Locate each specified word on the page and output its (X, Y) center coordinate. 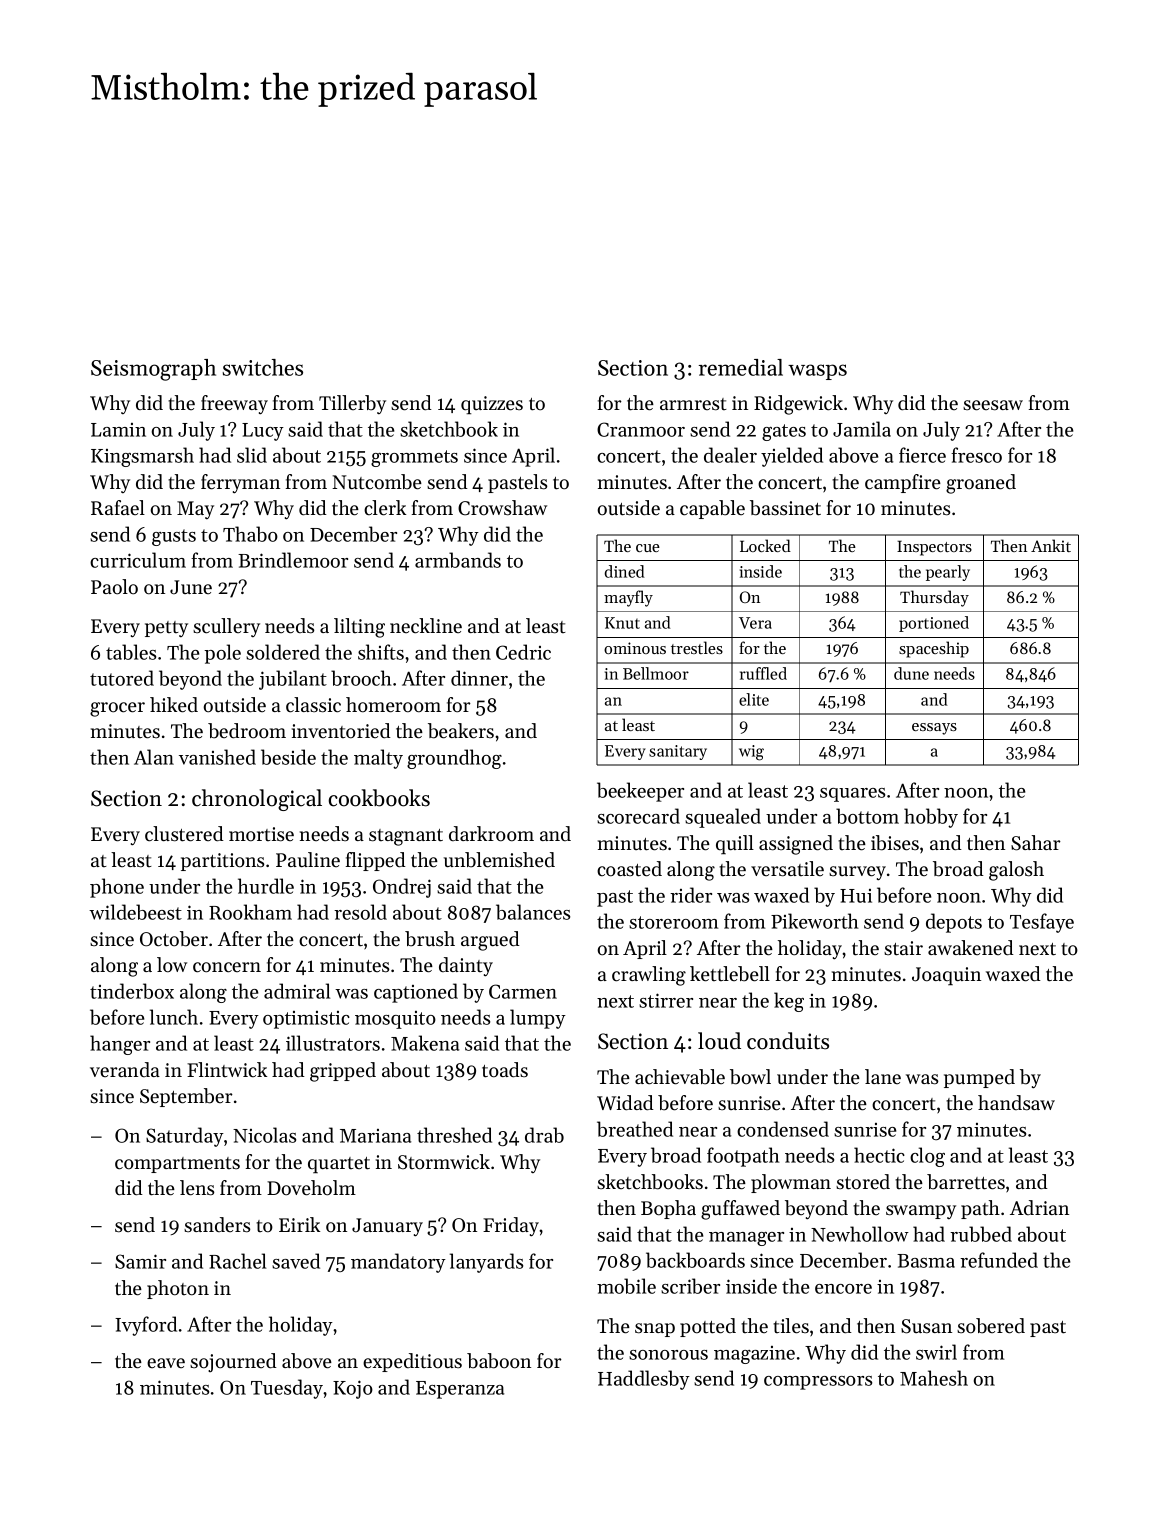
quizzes (492, 405)
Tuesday (287, 1389)
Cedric (523, 652)
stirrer (666, 1000)
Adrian (1039, 1207)
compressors (818, 1383)
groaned (981, 484)
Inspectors (934, 548)
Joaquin (946, 976)
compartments (177, 1165)
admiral (297, 991)
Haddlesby (644, 1380)
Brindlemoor (293, 560)
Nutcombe (377, 482)
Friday (511, 1227)
